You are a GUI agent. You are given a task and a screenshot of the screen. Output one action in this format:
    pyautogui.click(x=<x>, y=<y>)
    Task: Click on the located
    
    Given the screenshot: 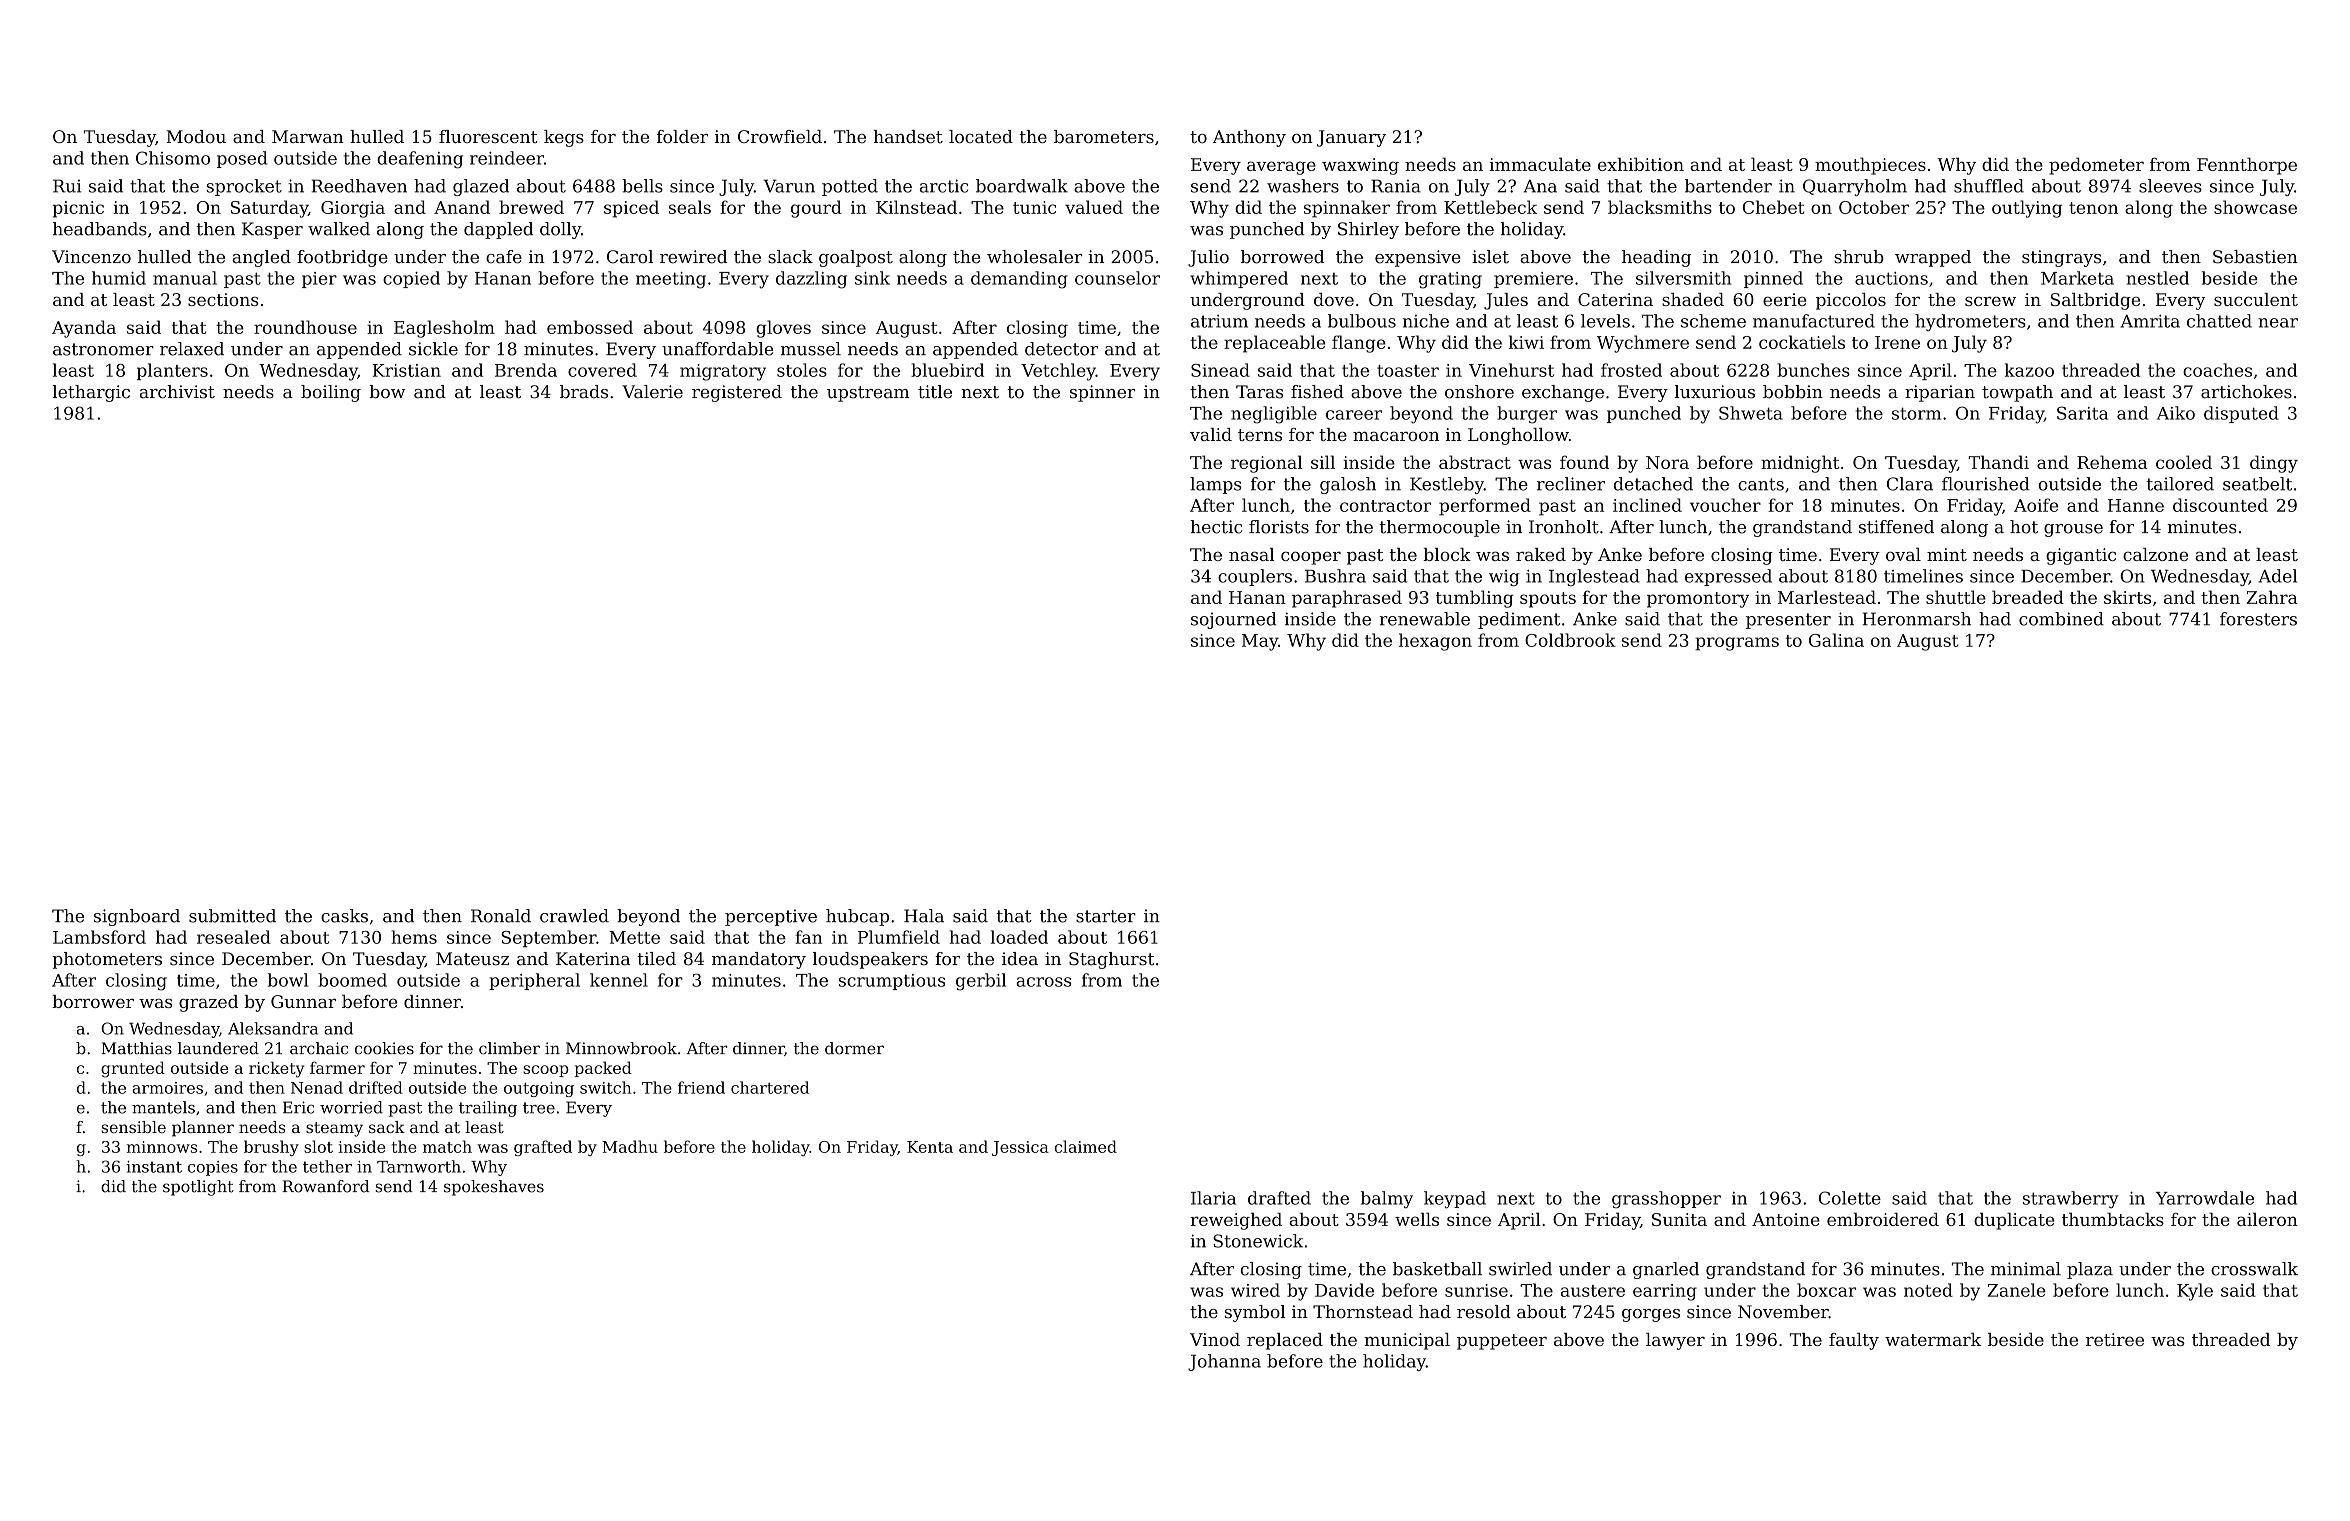 What is the action you would take?
    pyautogui.click(x=981, y=136)
